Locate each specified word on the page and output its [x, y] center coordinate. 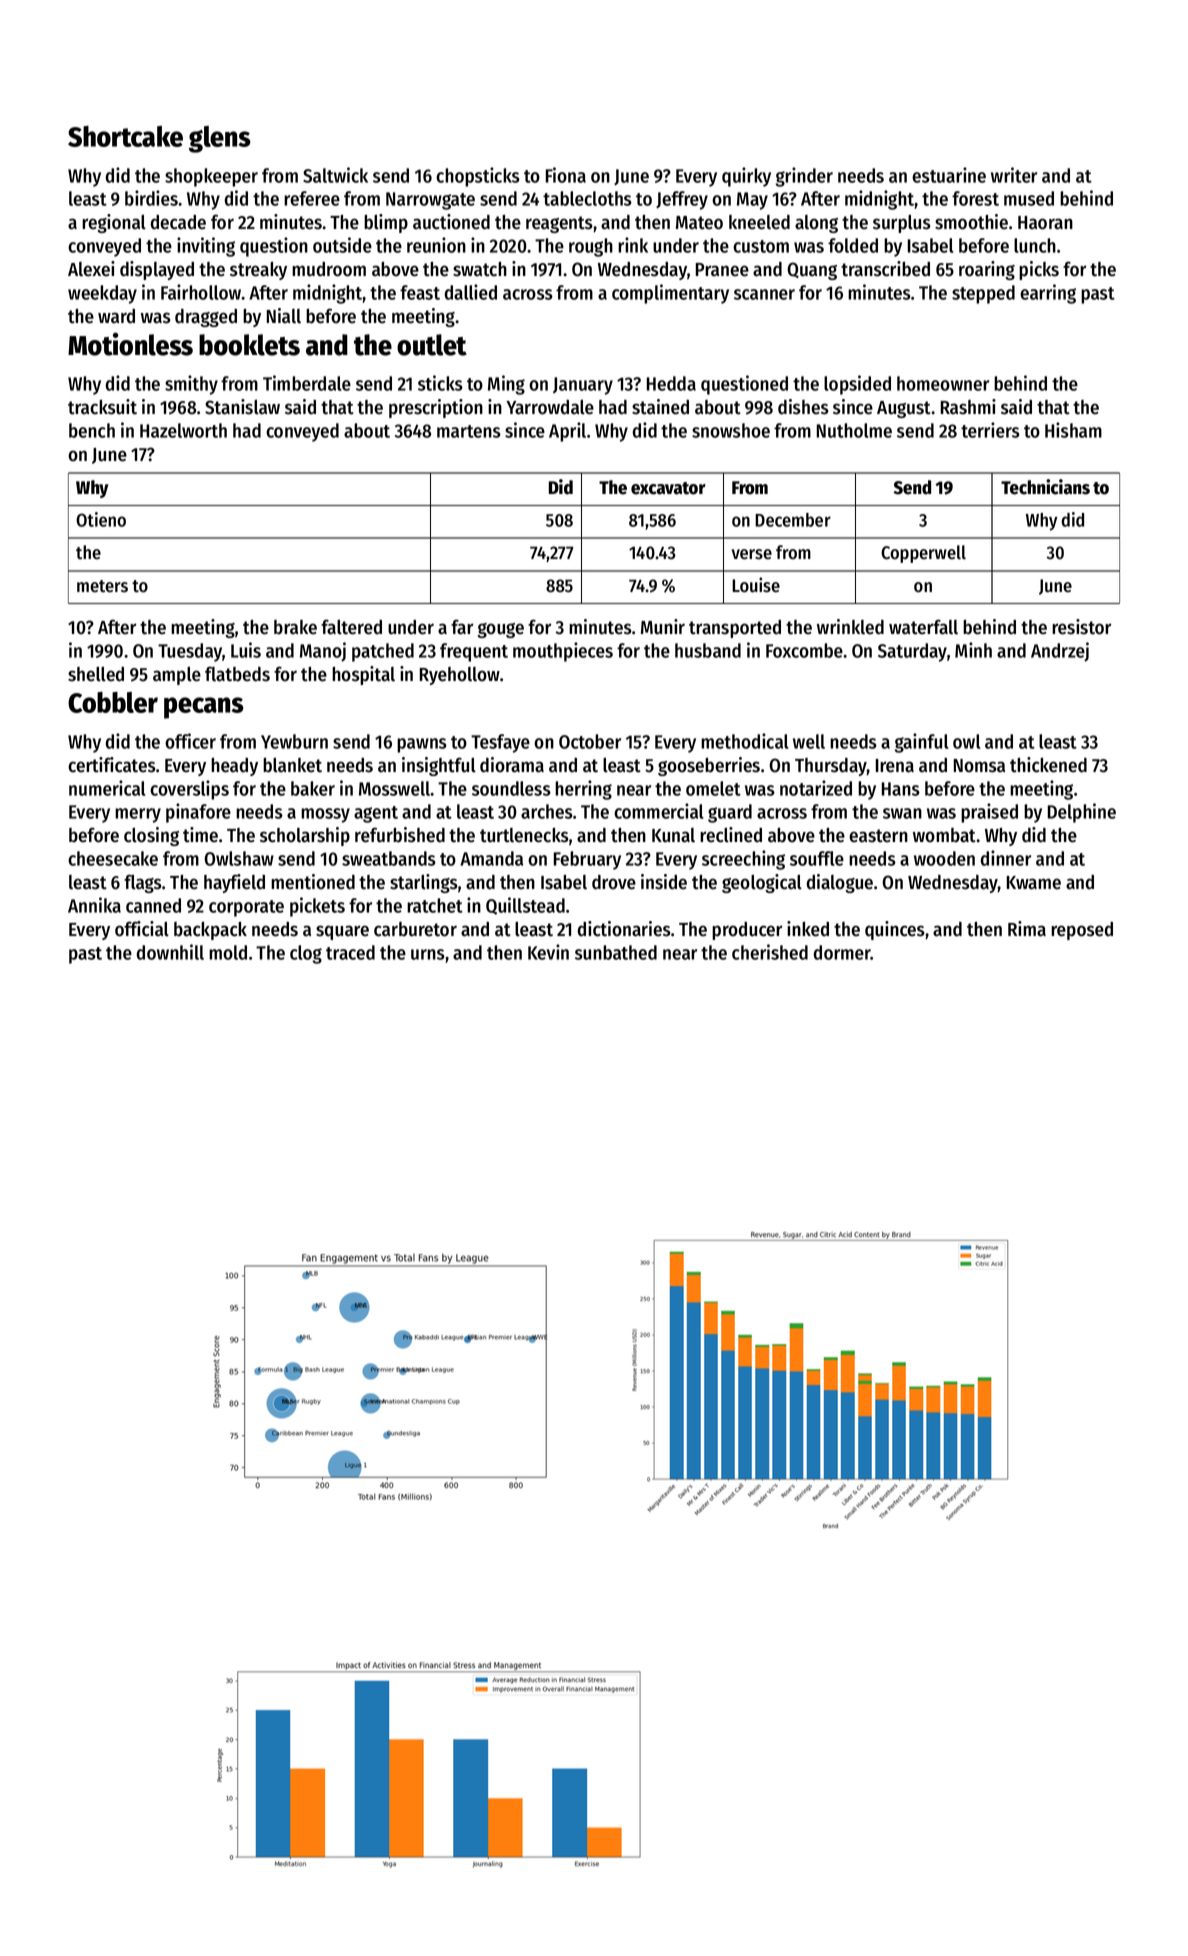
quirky [746, 177]
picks [1039, 270]
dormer [842, 952]
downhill [170, 952]
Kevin [548, 952]
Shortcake [125, 136]
